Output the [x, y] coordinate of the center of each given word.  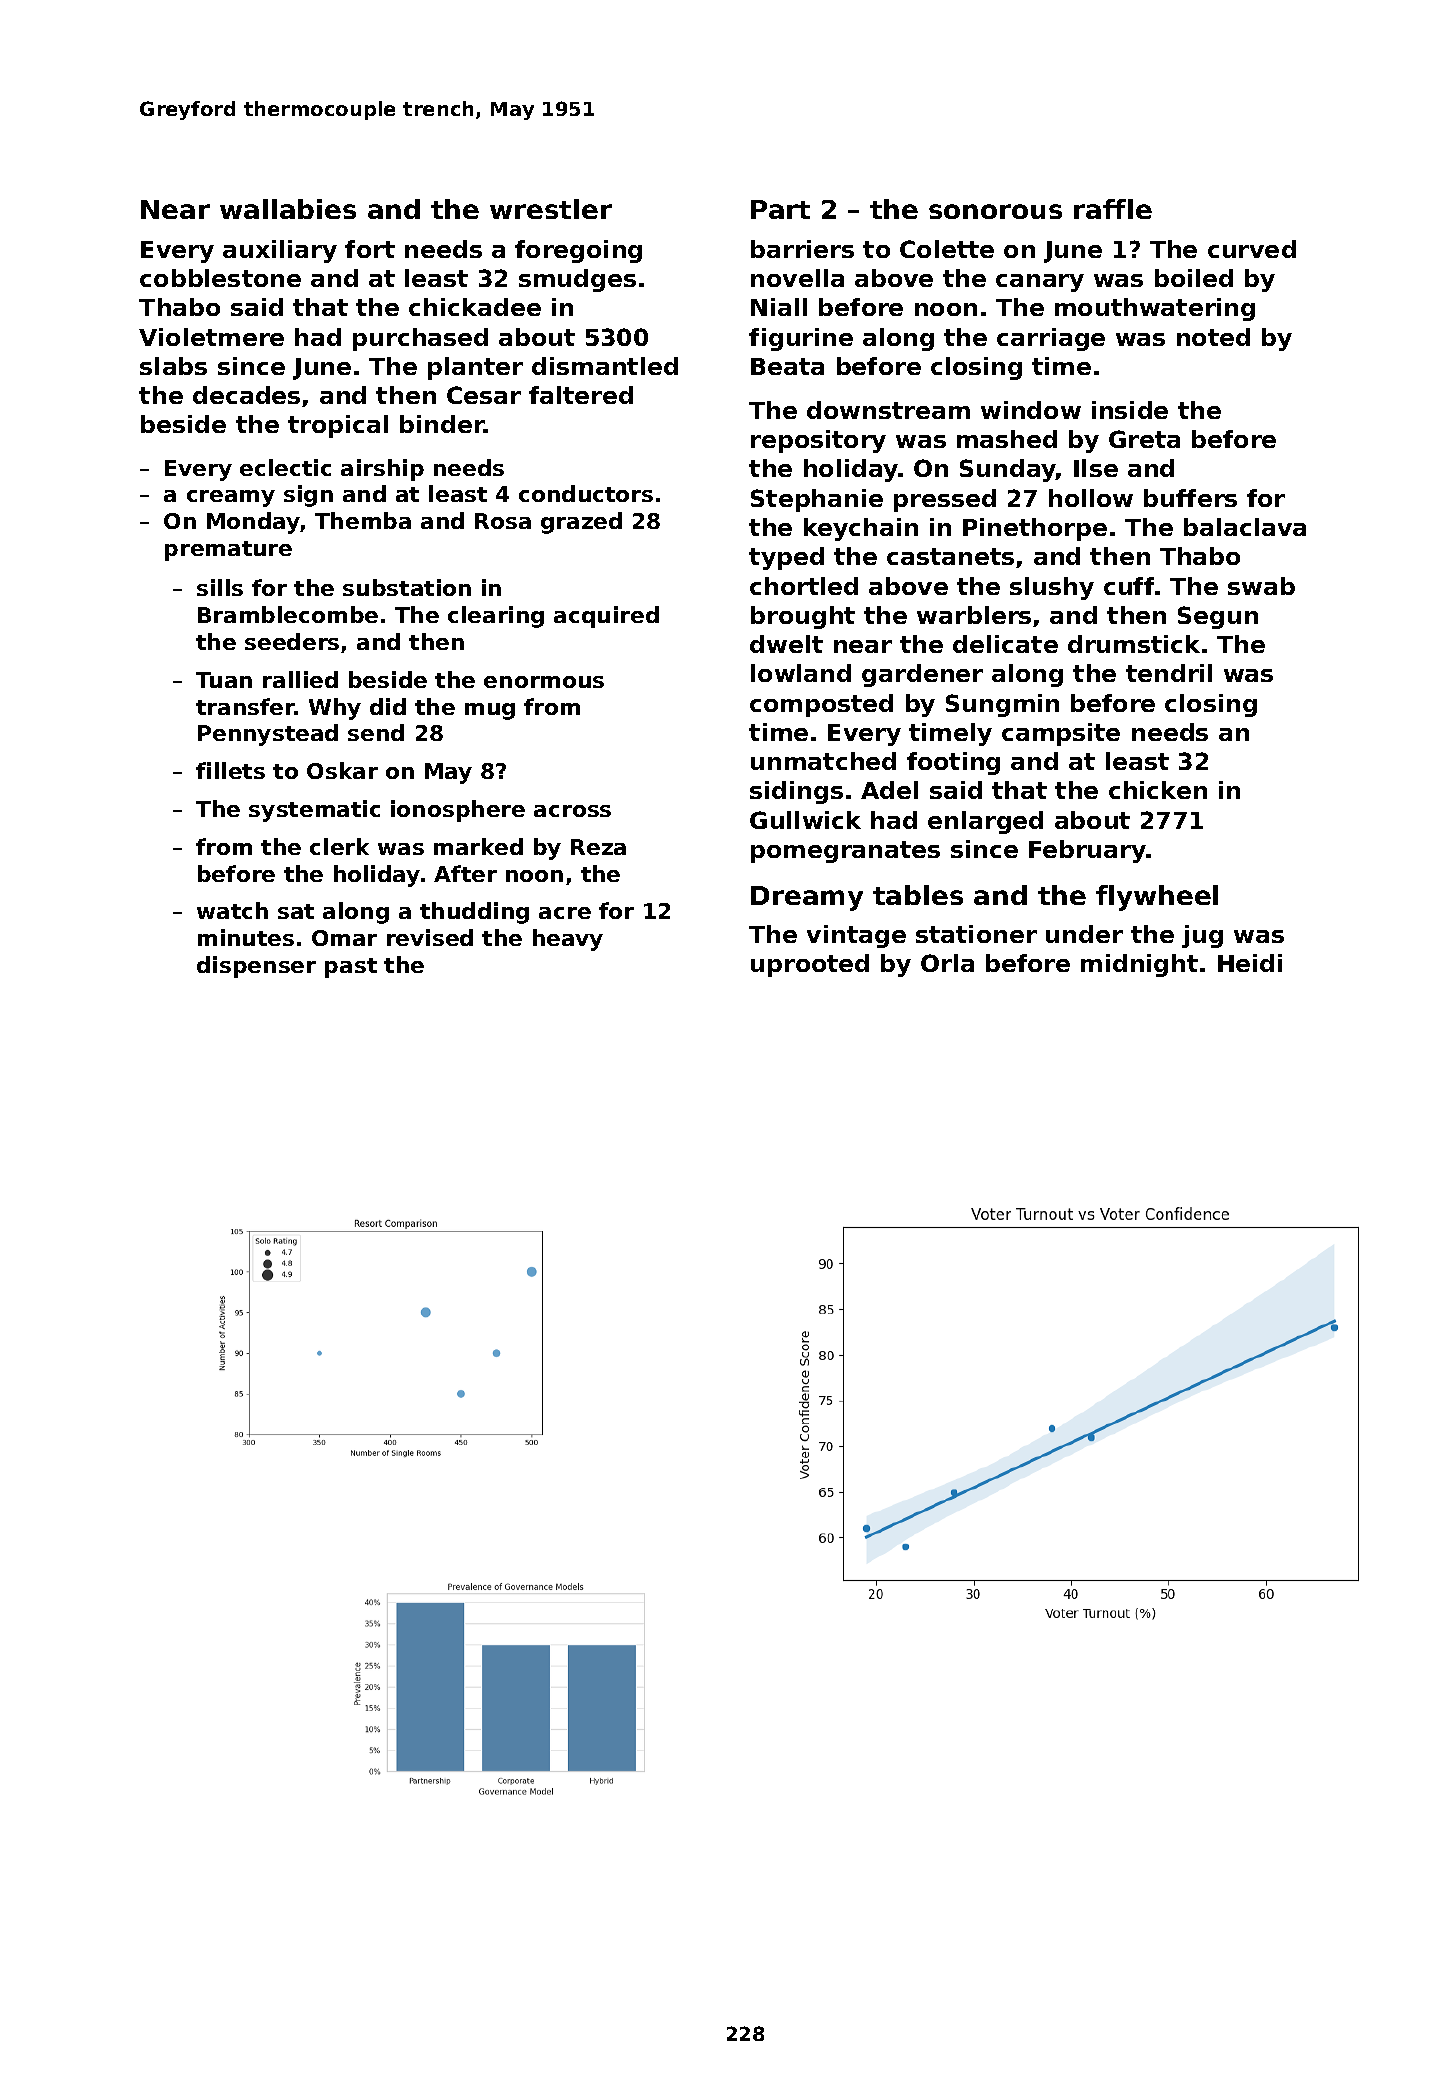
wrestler [551, 209]
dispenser [256, 967]
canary [1040, 283]
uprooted [810, 965]
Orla [947, 963]
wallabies [288, 209]
